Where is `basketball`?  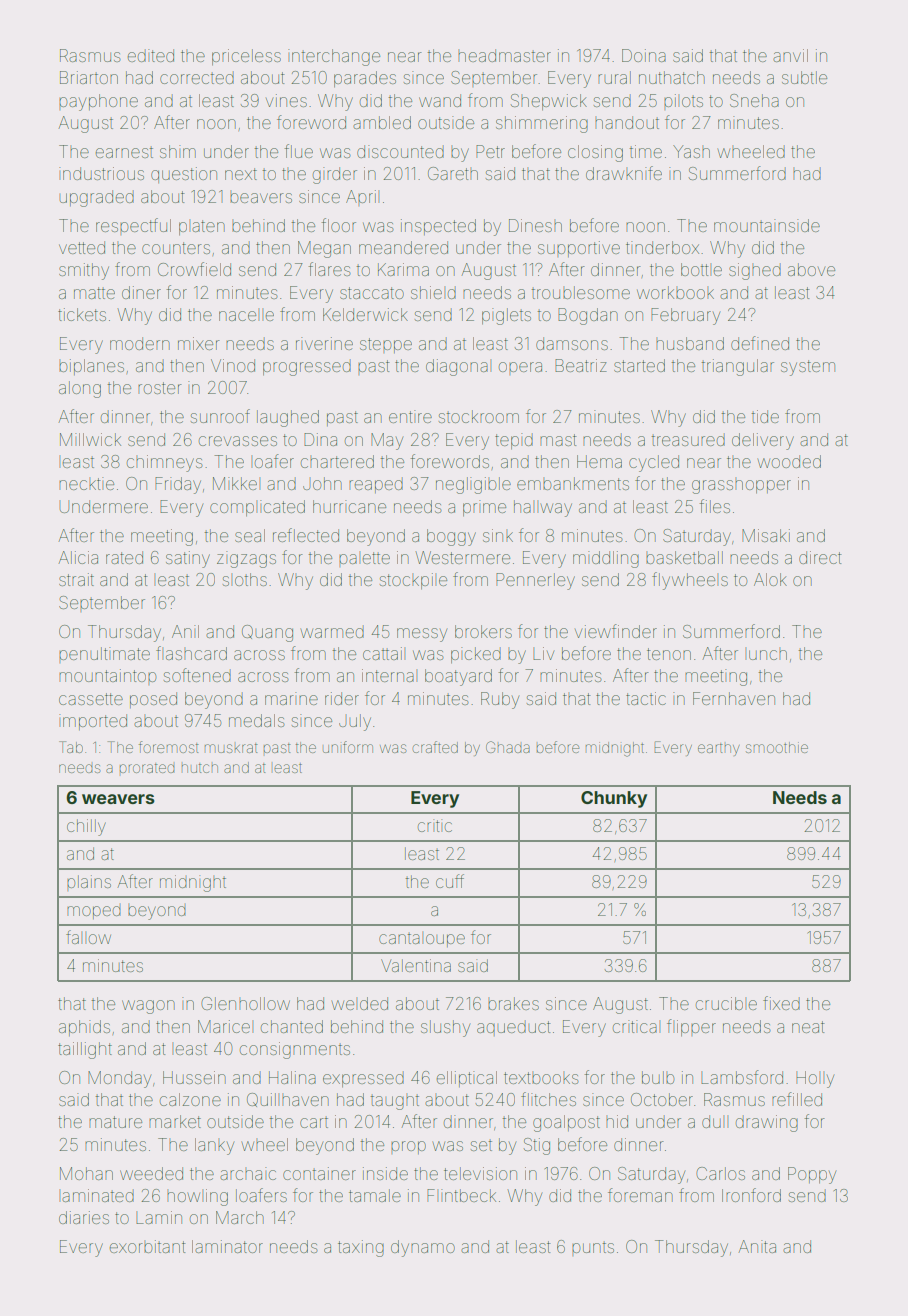 basketball is located at coordinates (684, 557).
